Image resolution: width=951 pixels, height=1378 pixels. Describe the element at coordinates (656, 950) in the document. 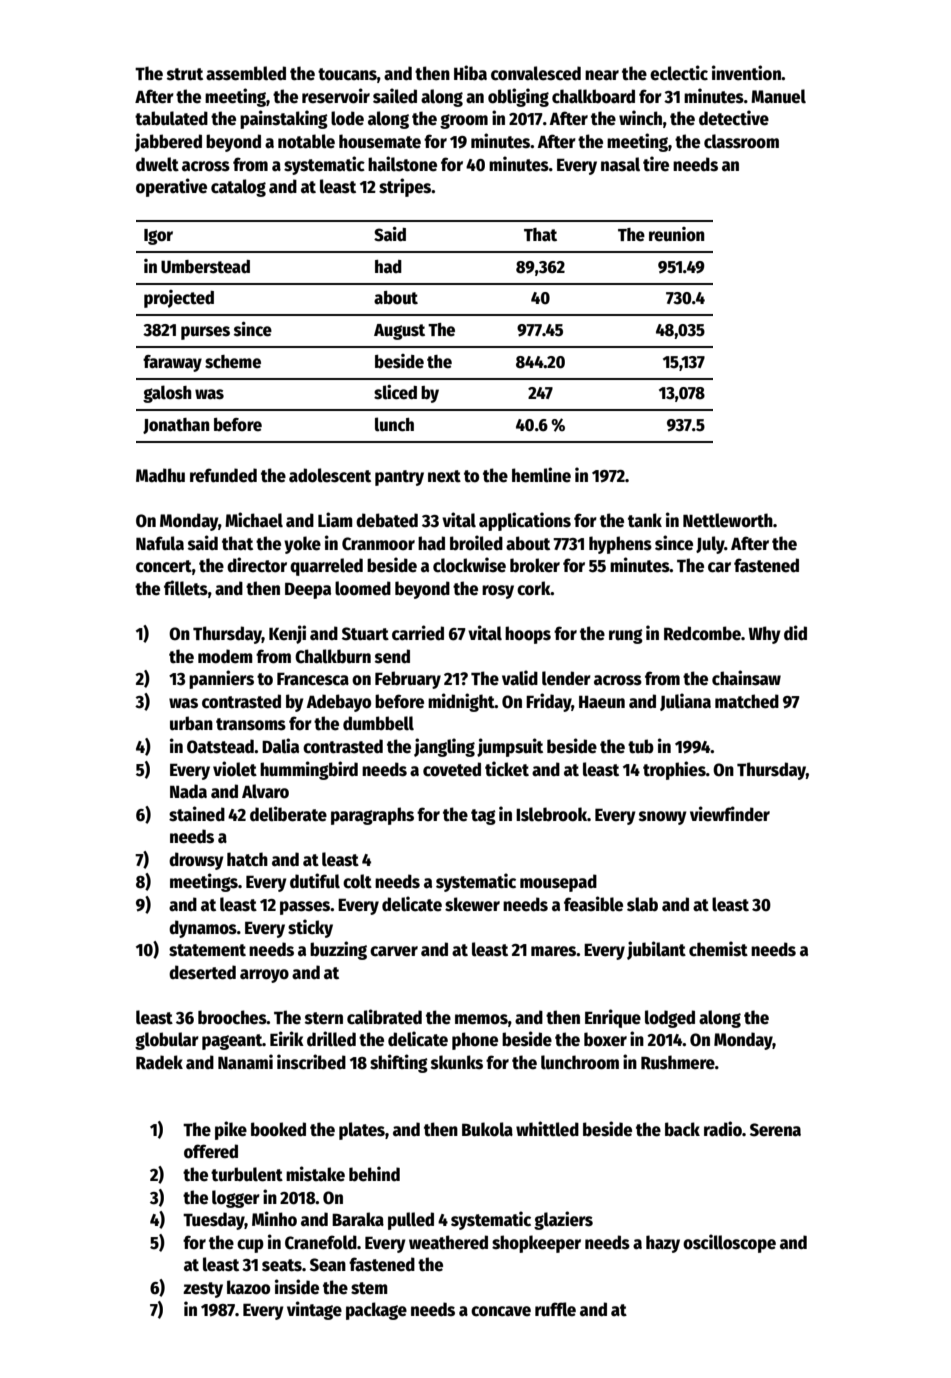

I see `jubilant` at that location.
